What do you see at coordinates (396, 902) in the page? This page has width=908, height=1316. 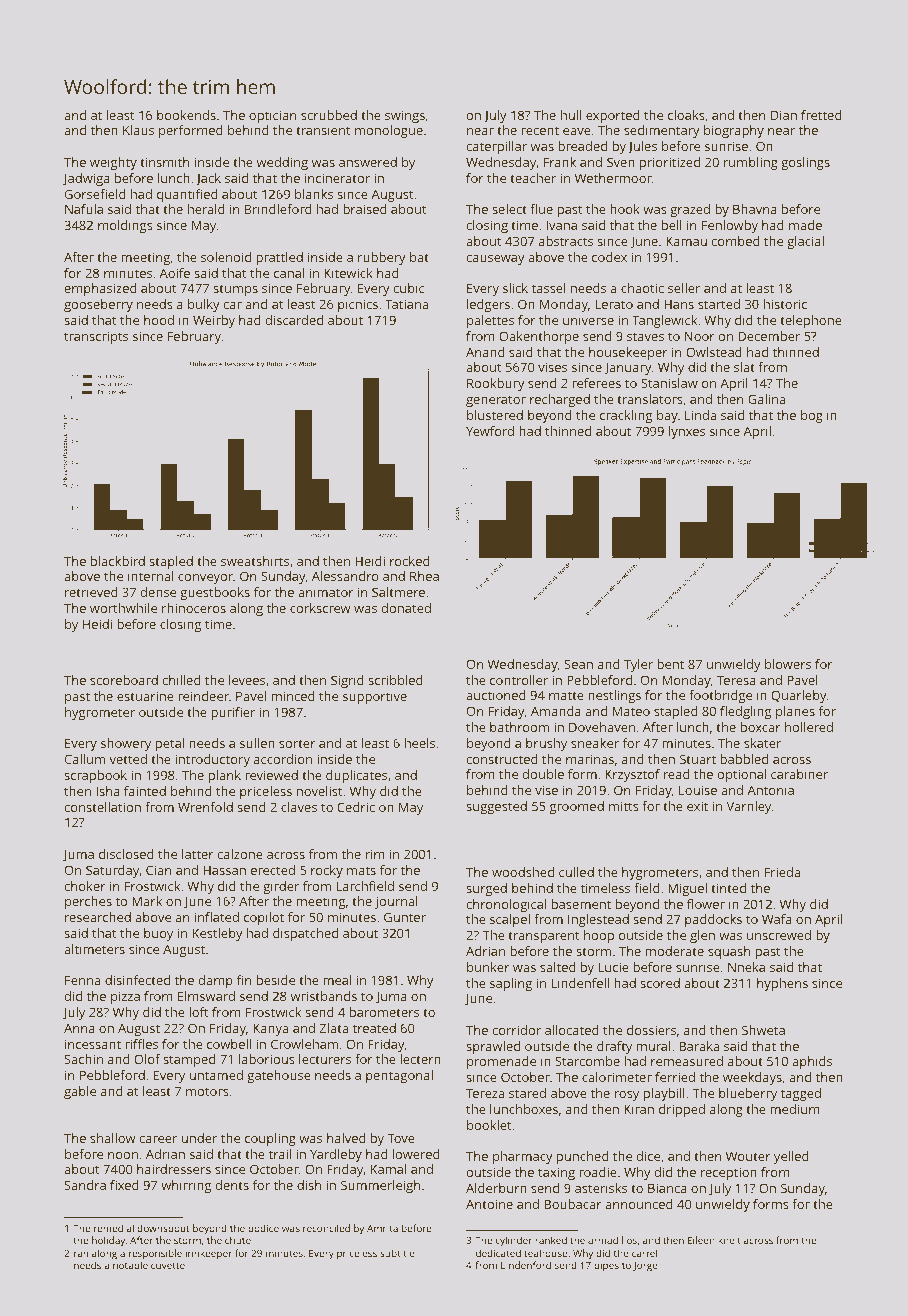 I see `journal` at bounding box center [396, 902].
